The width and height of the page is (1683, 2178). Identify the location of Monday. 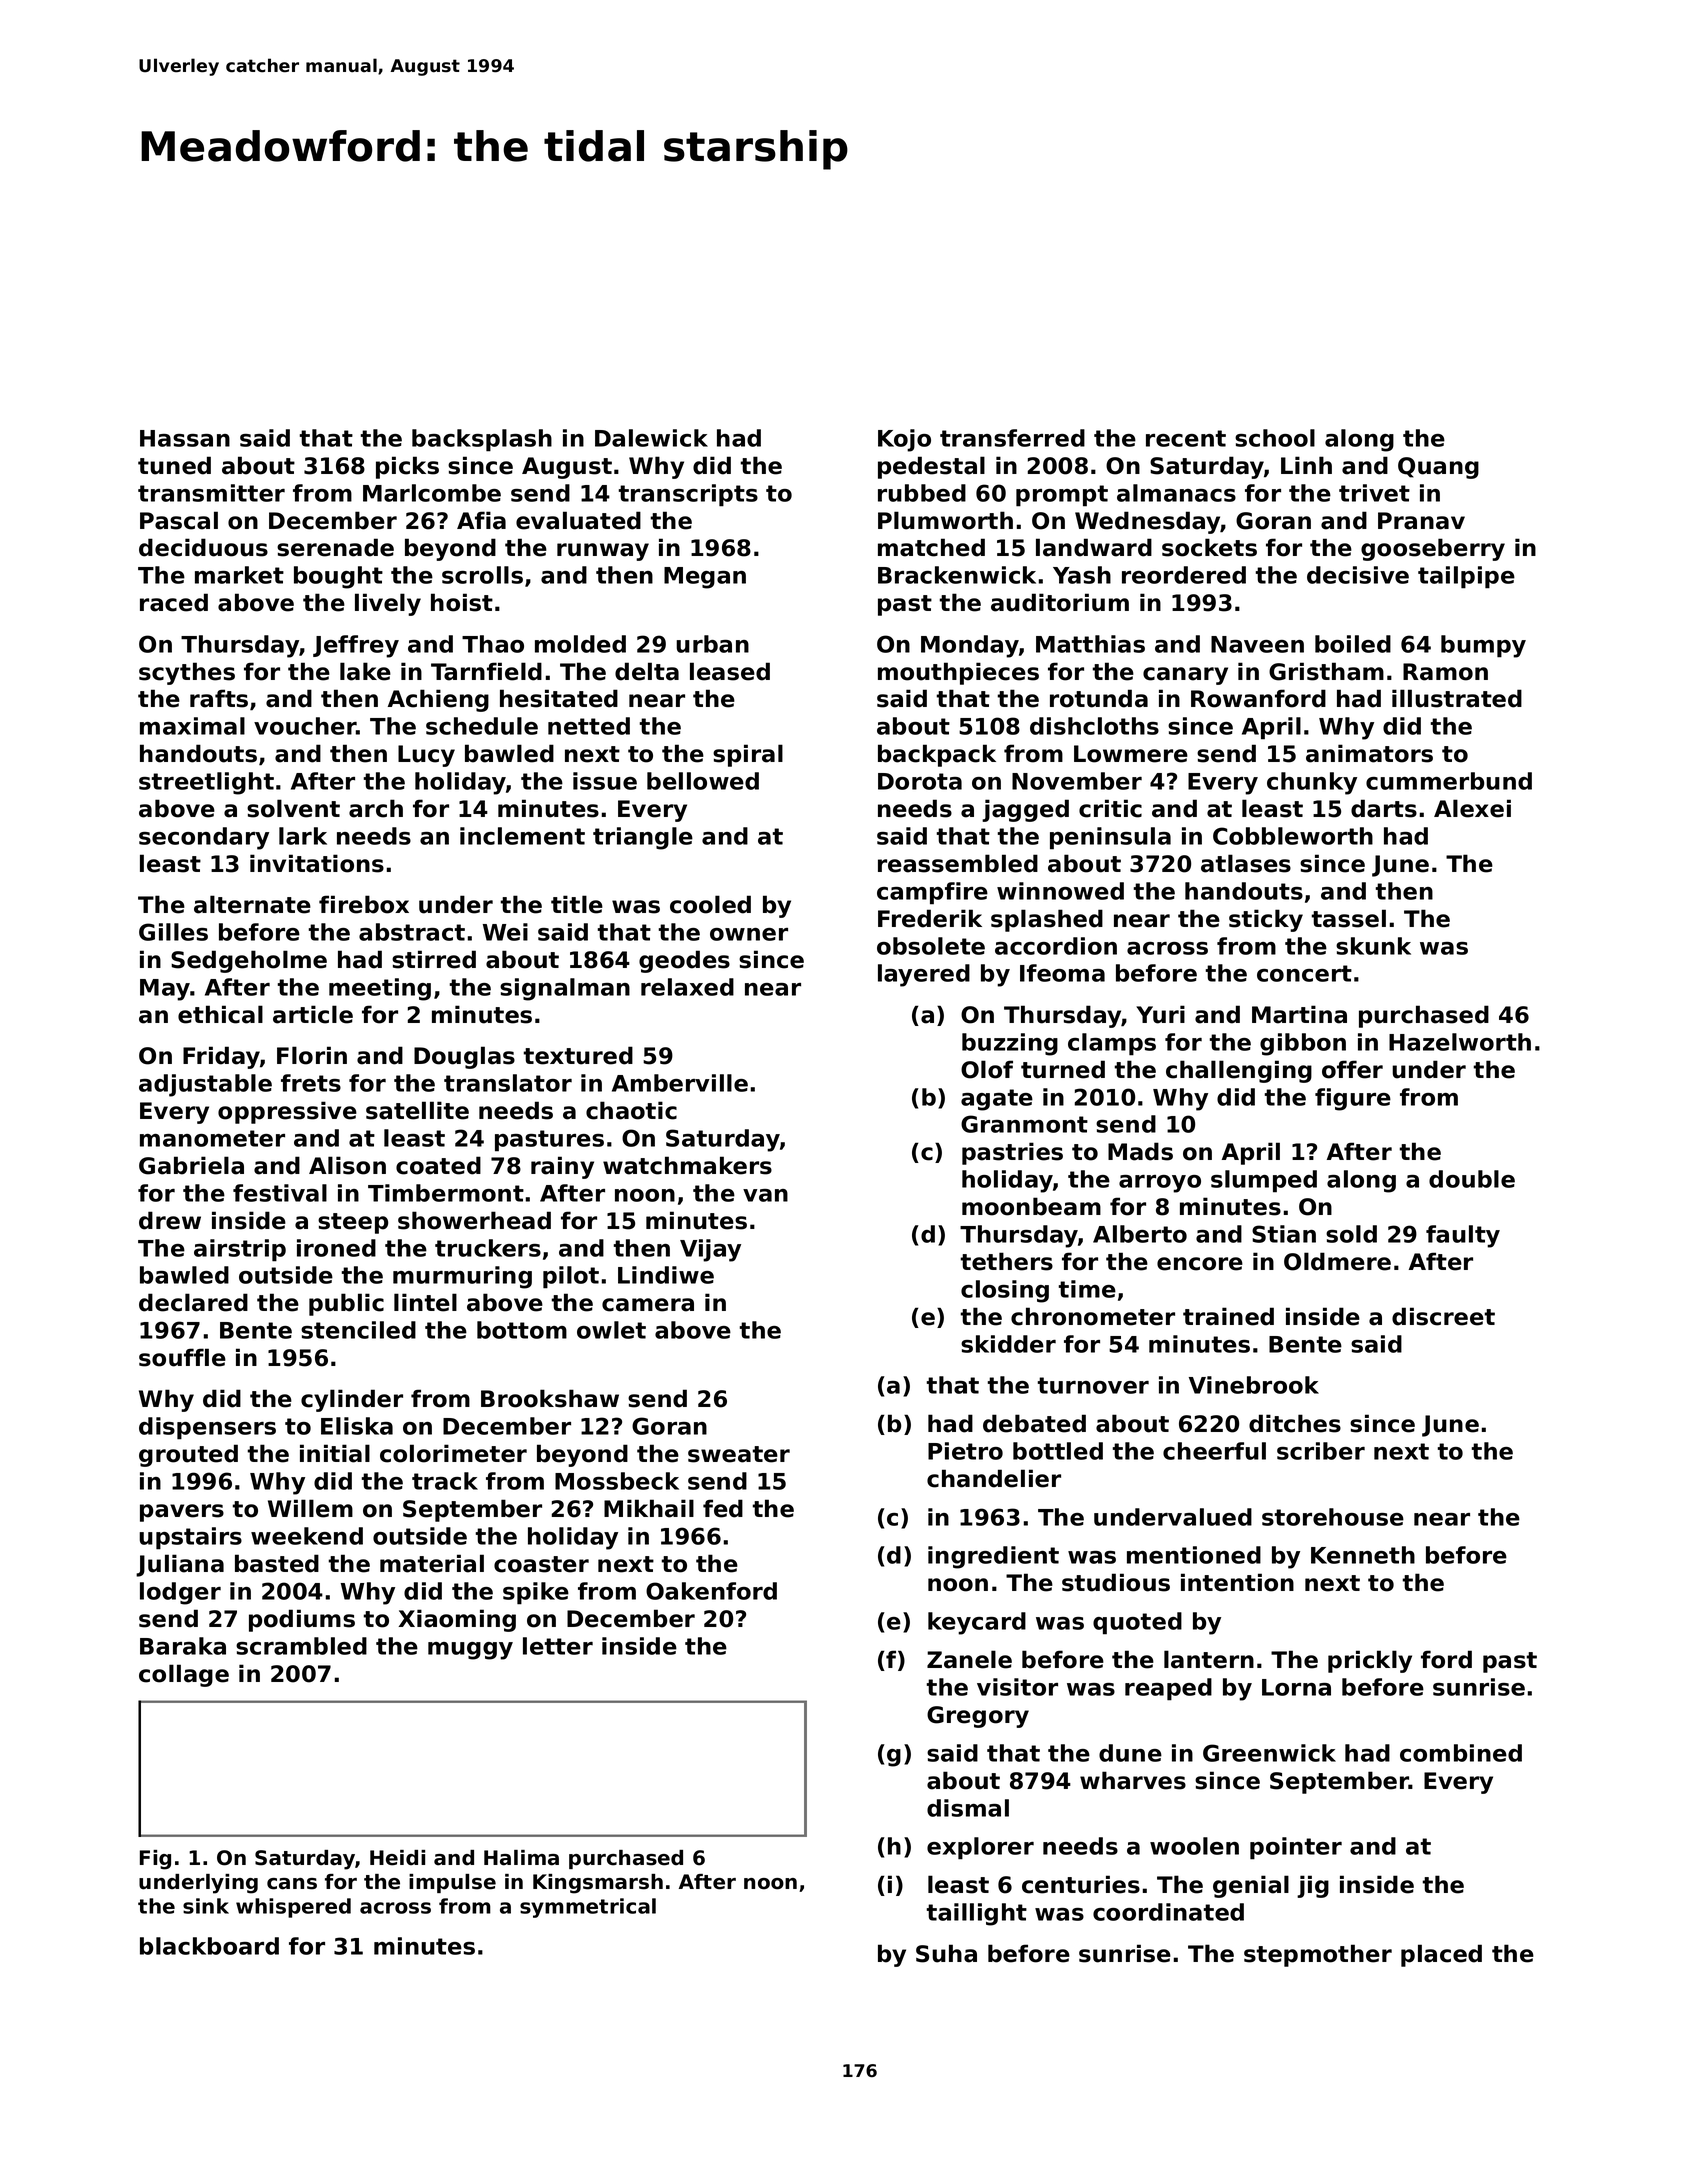
(970, 646).
